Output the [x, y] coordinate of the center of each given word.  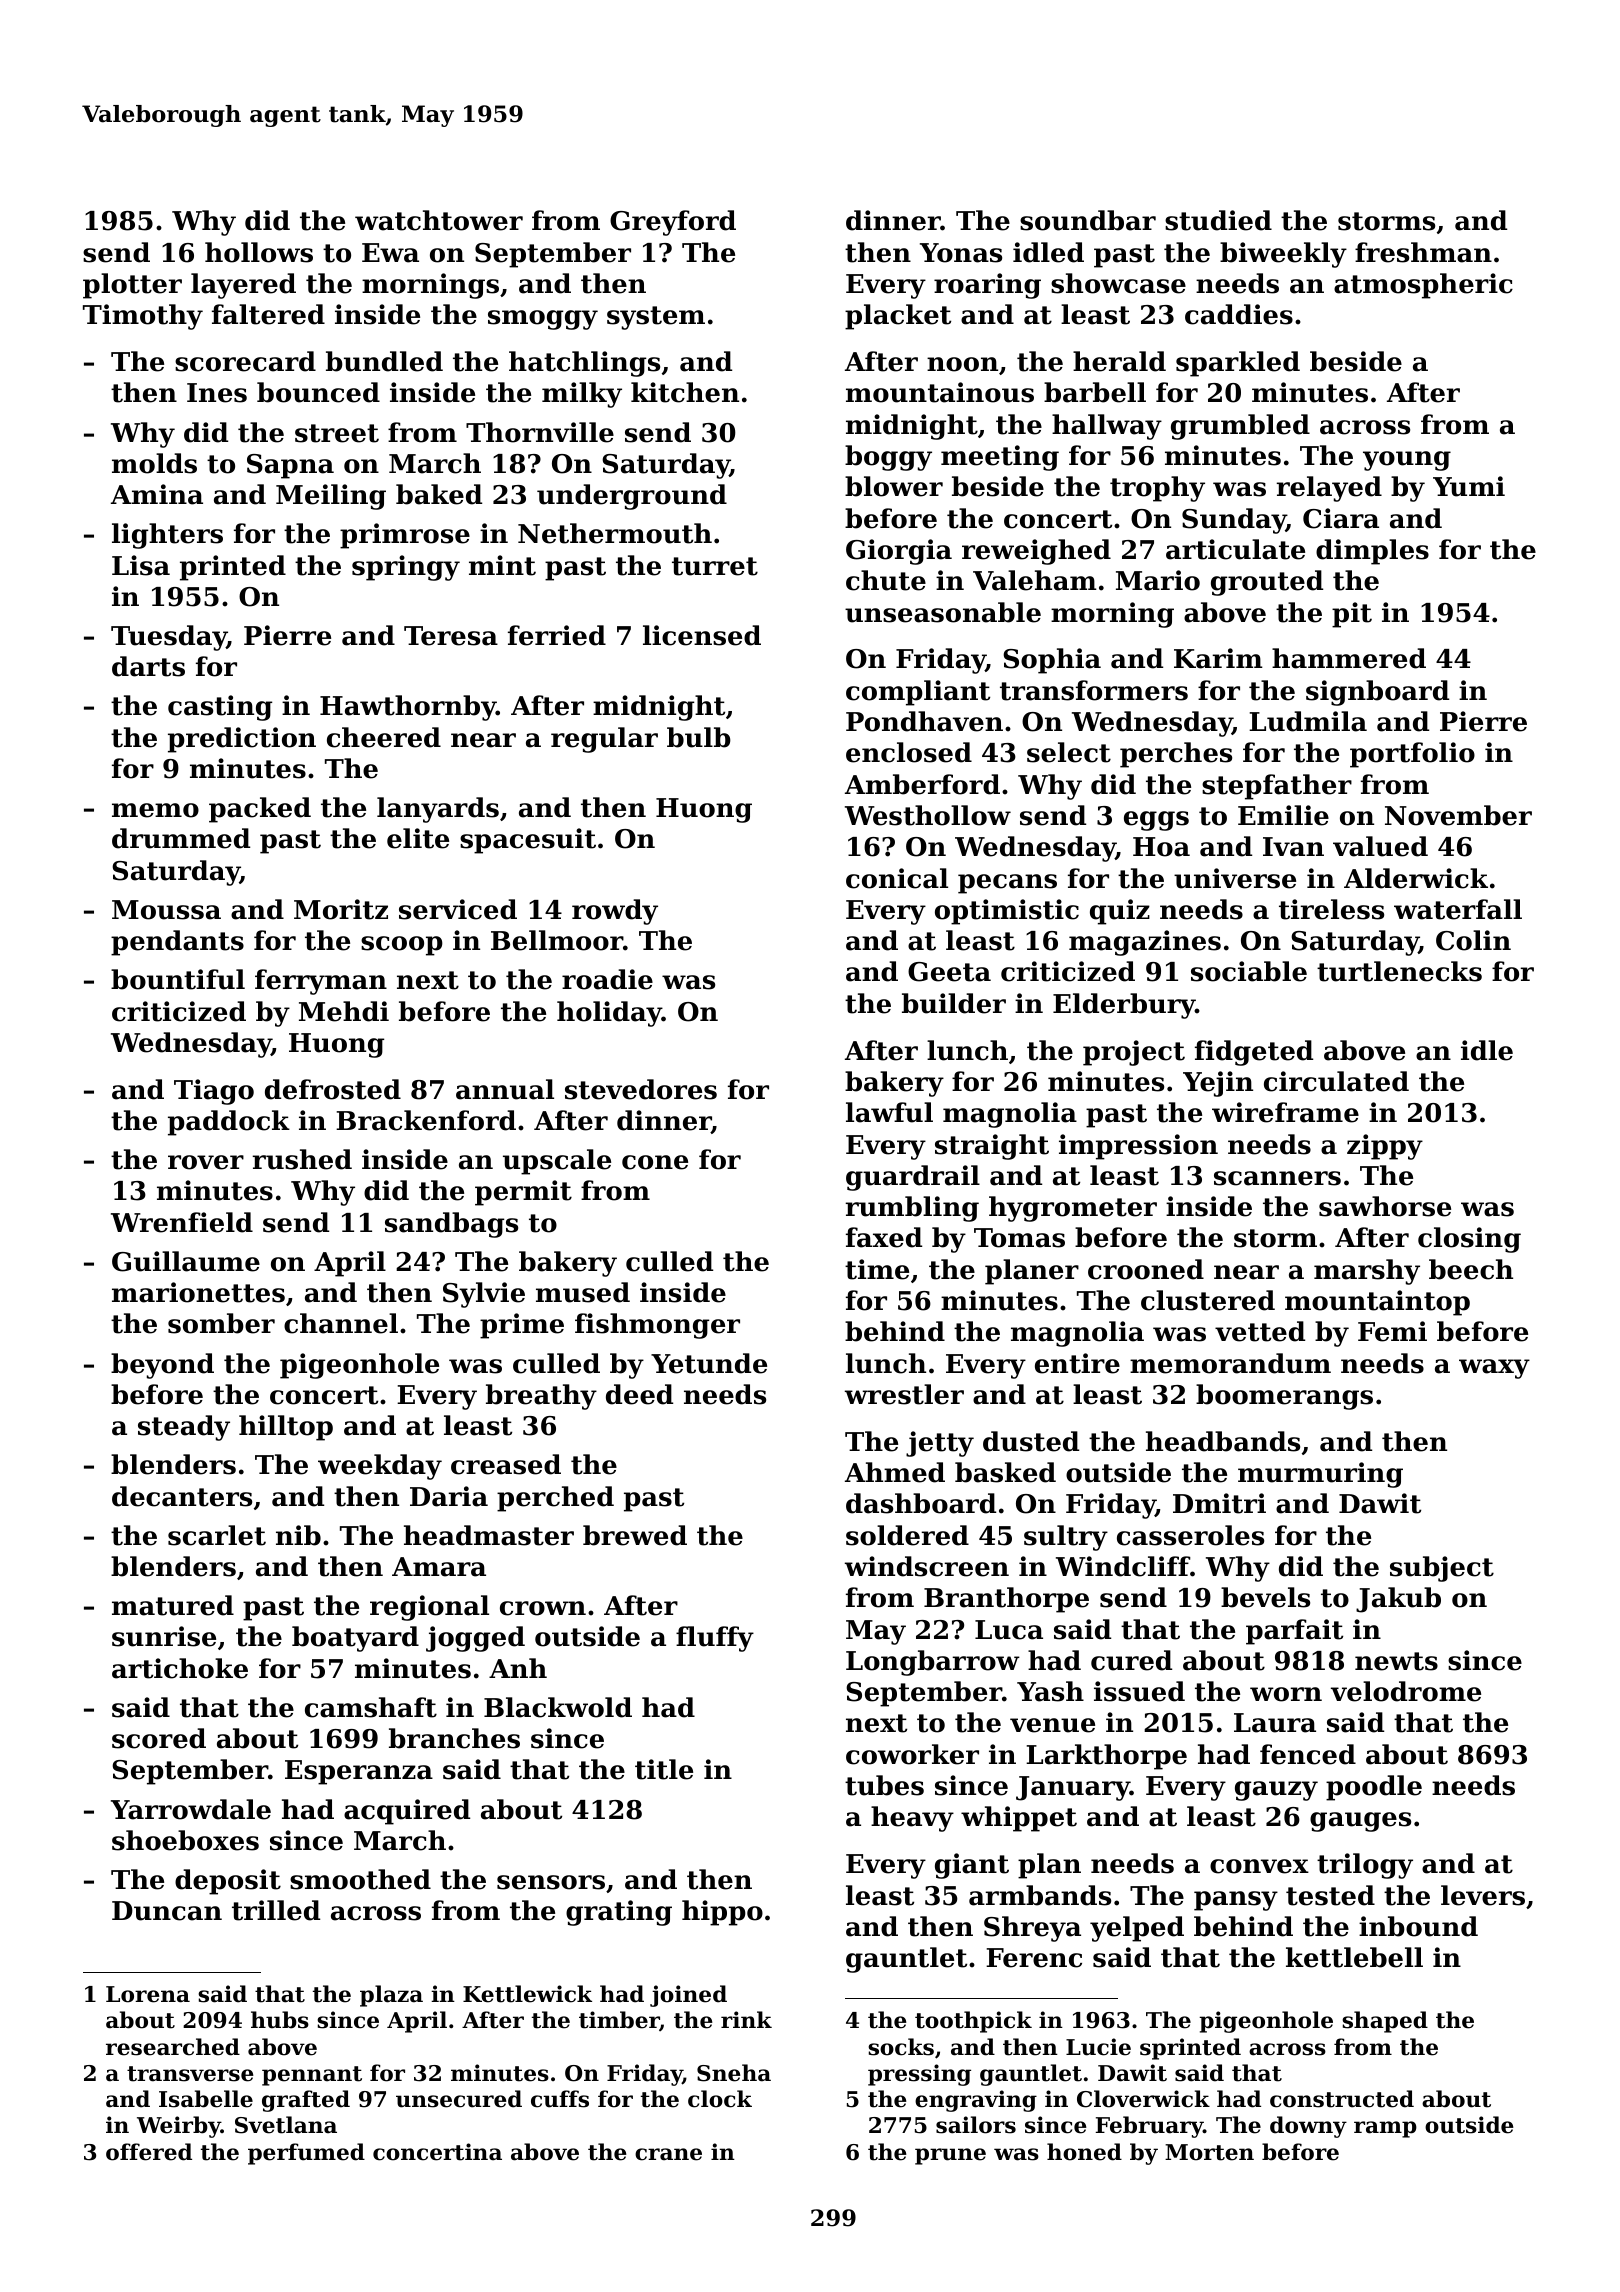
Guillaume [186, 1261]
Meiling [331, 497]
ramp [1385, 2129]
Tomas [1019, 1238]
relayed [1329, 489]
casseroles [1190, 1535]
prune [950, 2156]
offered [149, 2152]
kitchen [685, 392]
